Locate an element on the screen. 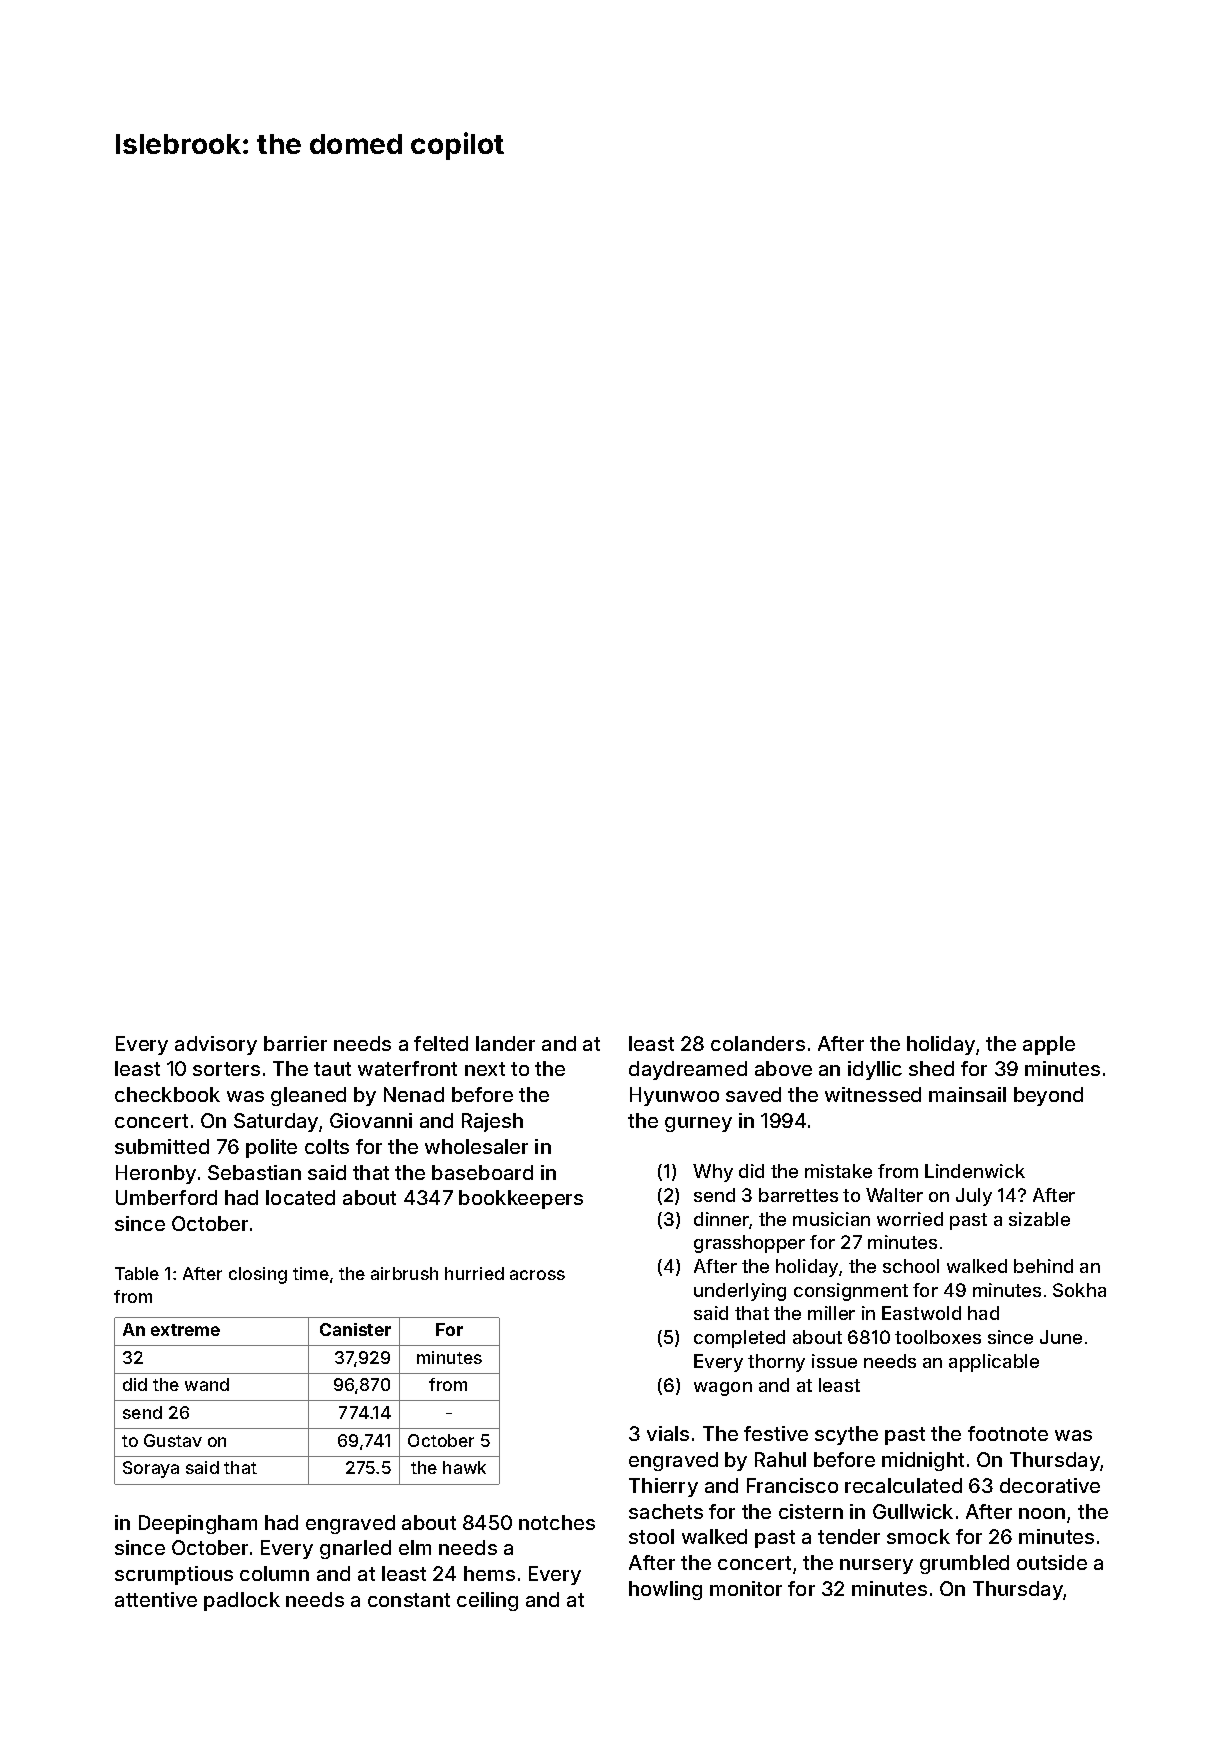 The width and height of the screenshot is (1231, 1741). across is located at coordinates (537, 1275).
